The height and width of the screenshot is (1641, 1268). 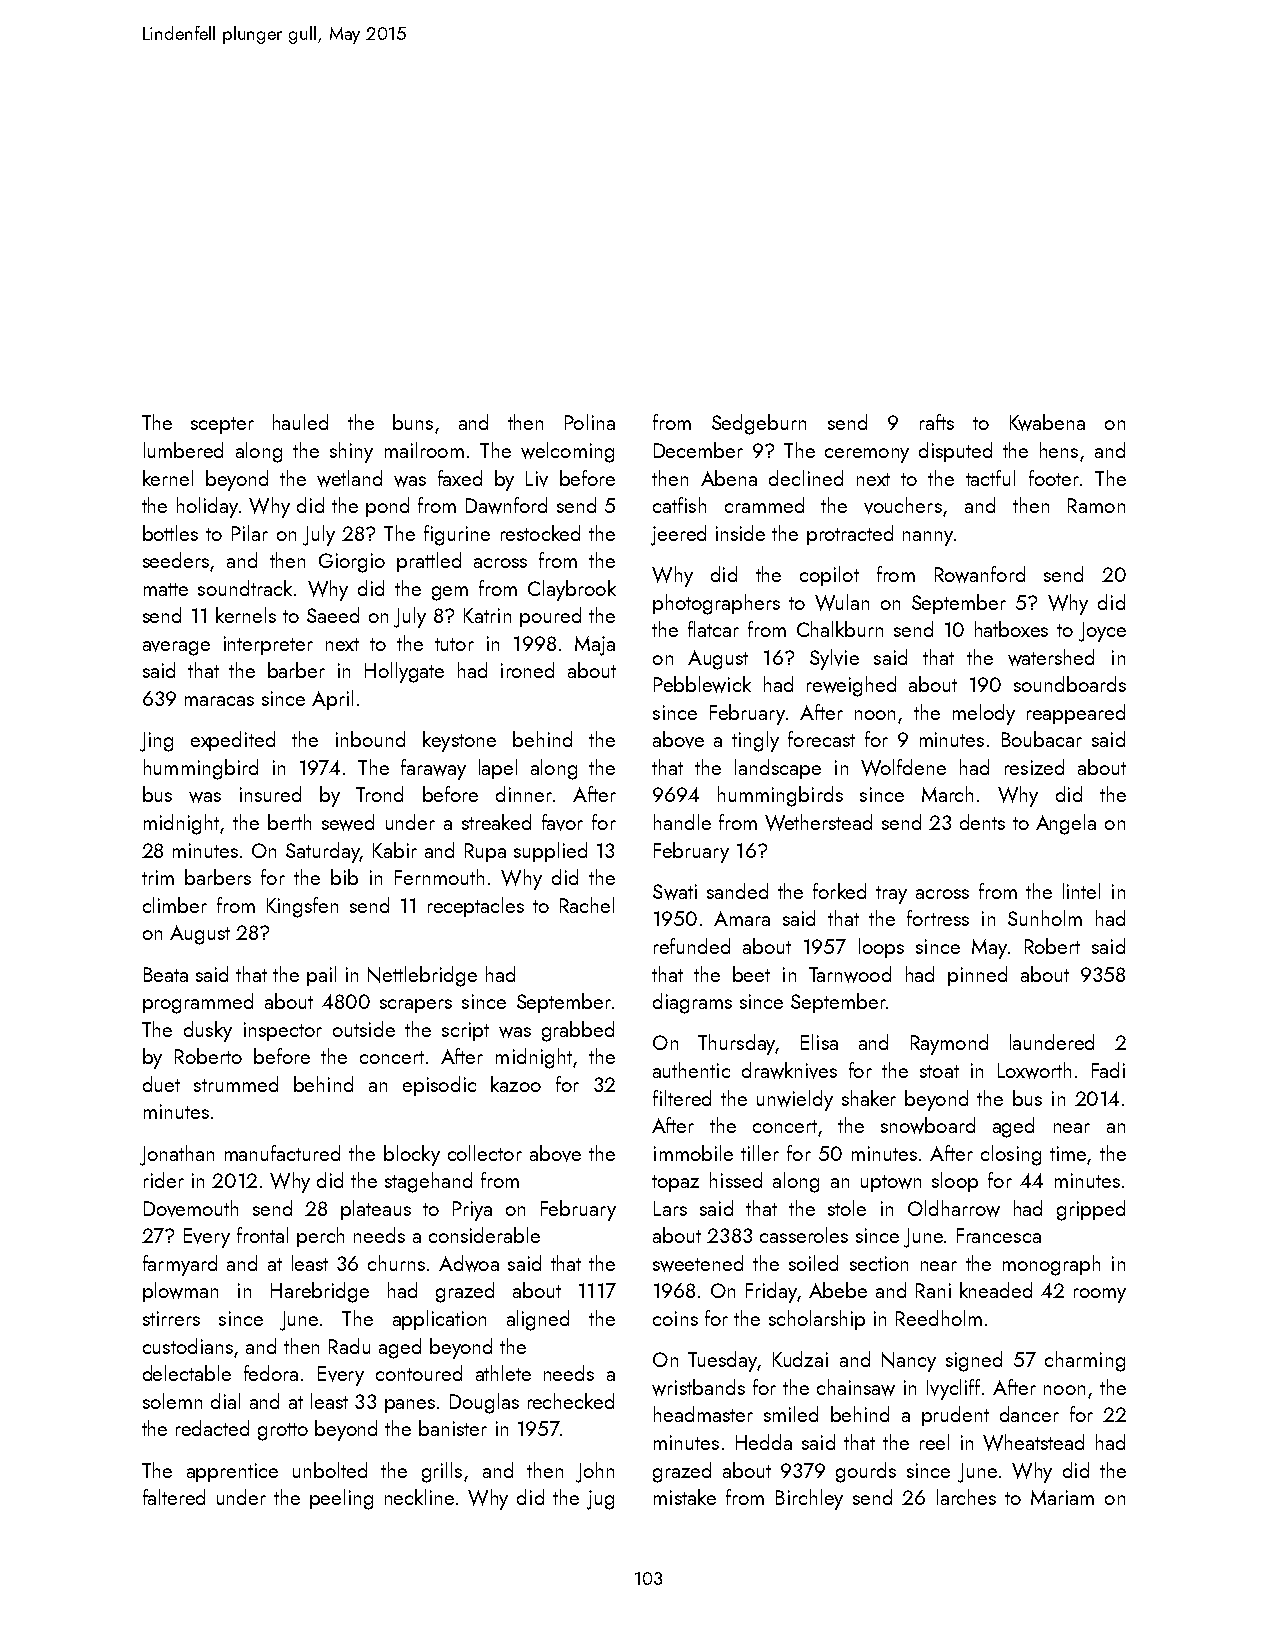 I want to click on hauled, so click(x=300, y=422).
